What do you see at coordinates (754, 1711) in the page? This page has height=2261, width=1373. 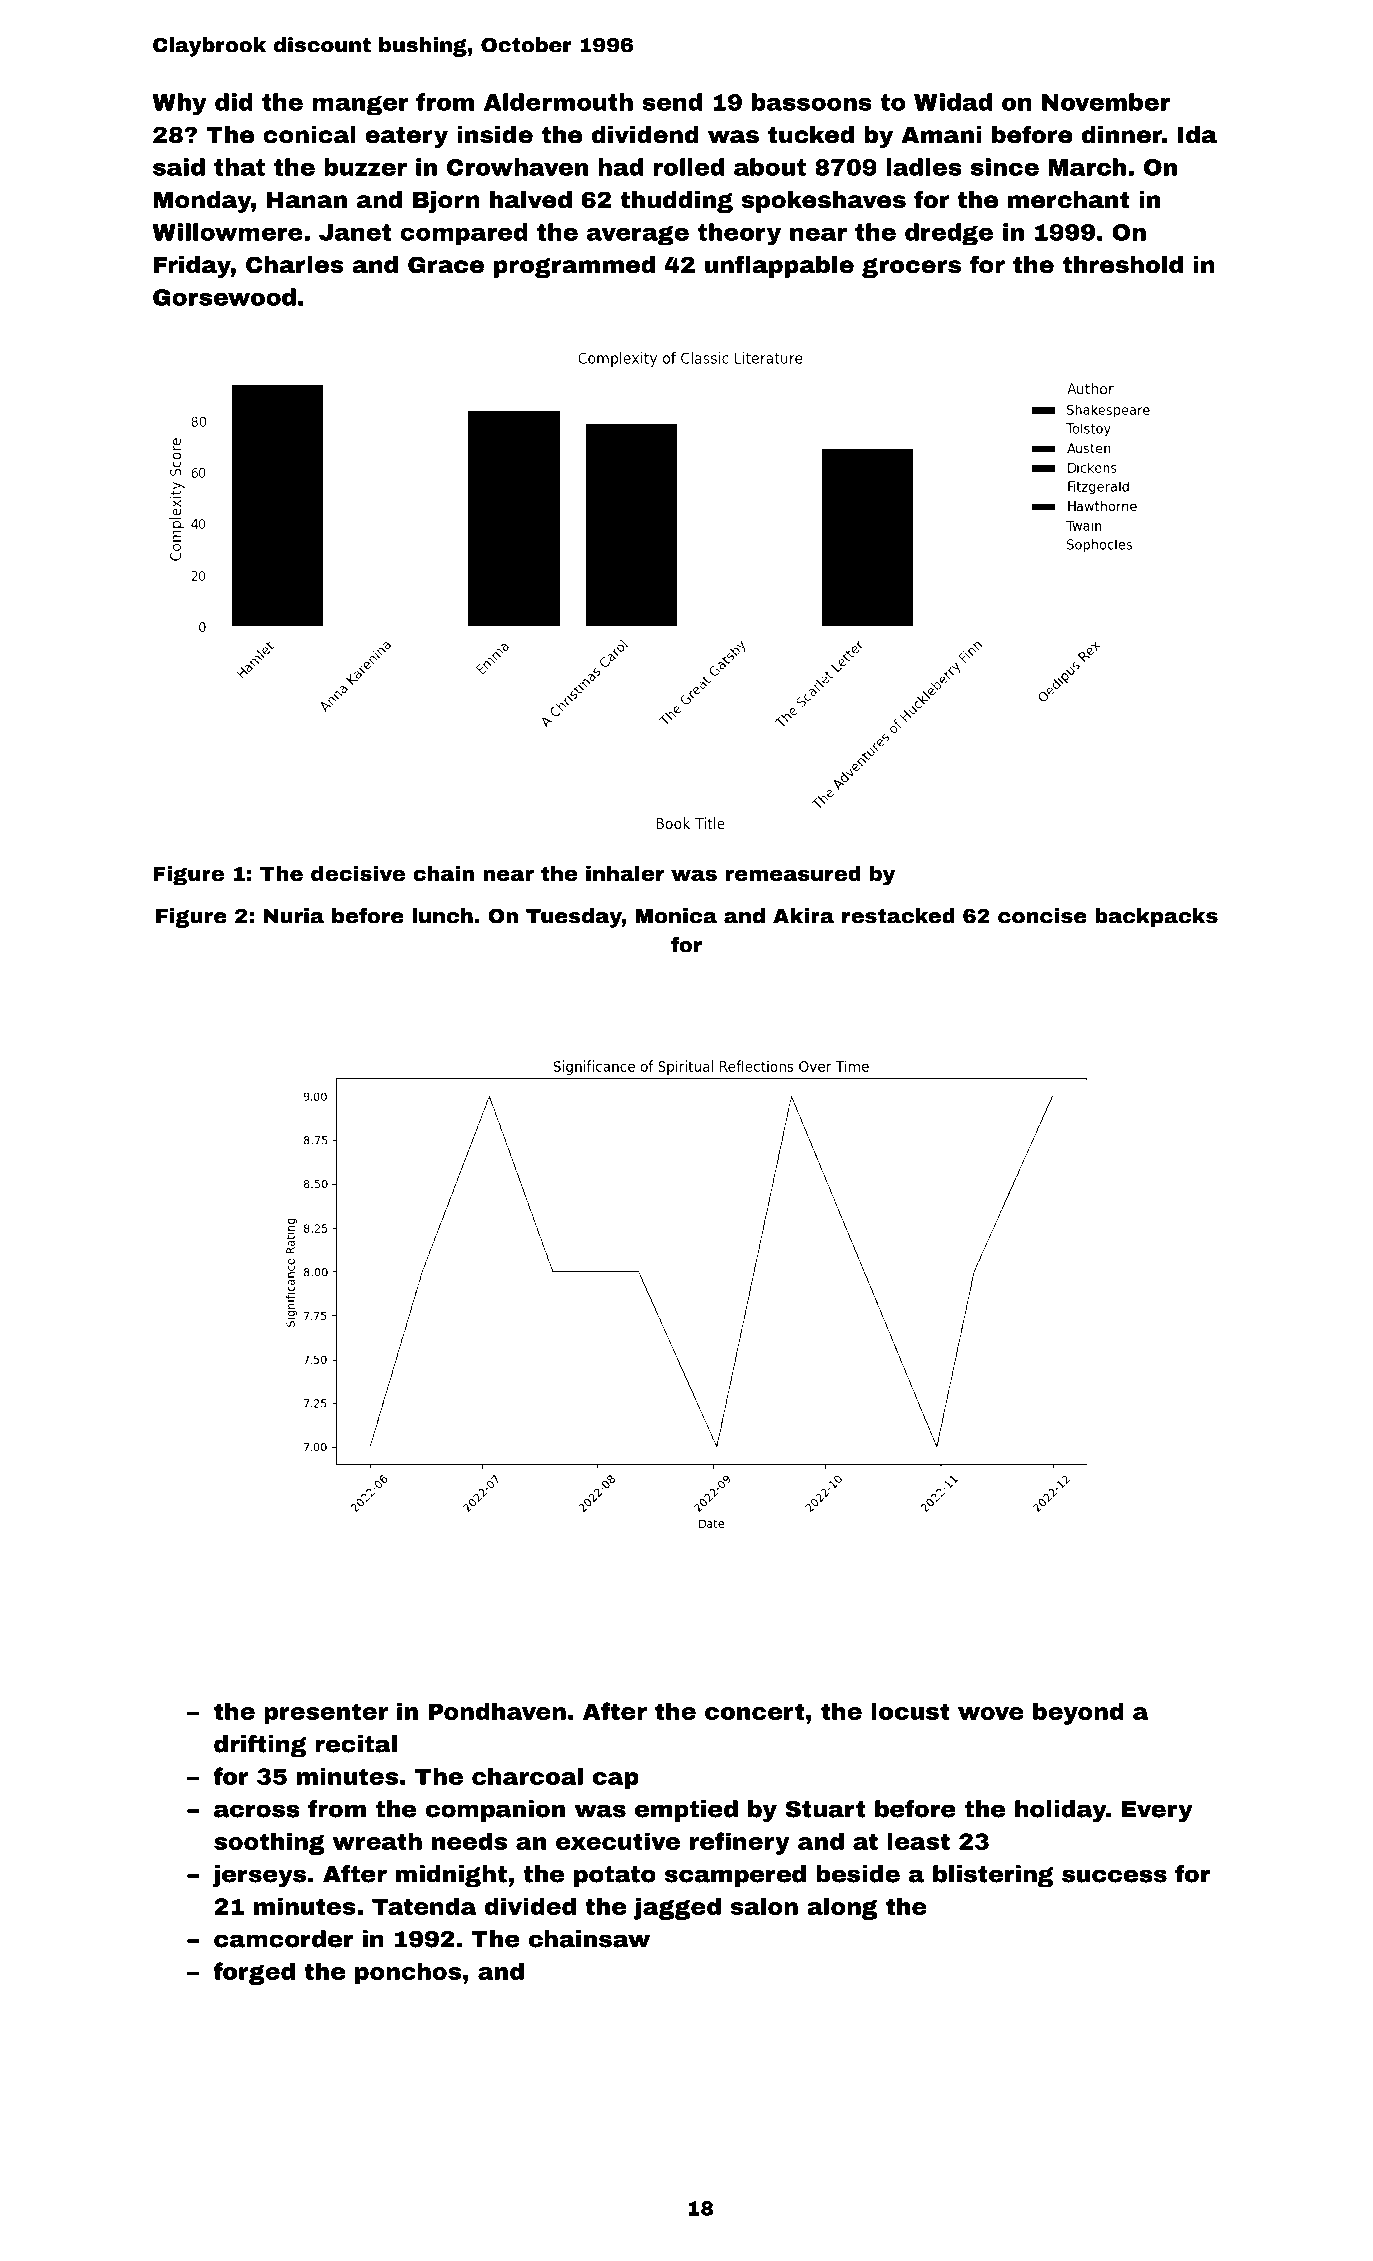 I see `concert` at bounding box center [754, 1711].
